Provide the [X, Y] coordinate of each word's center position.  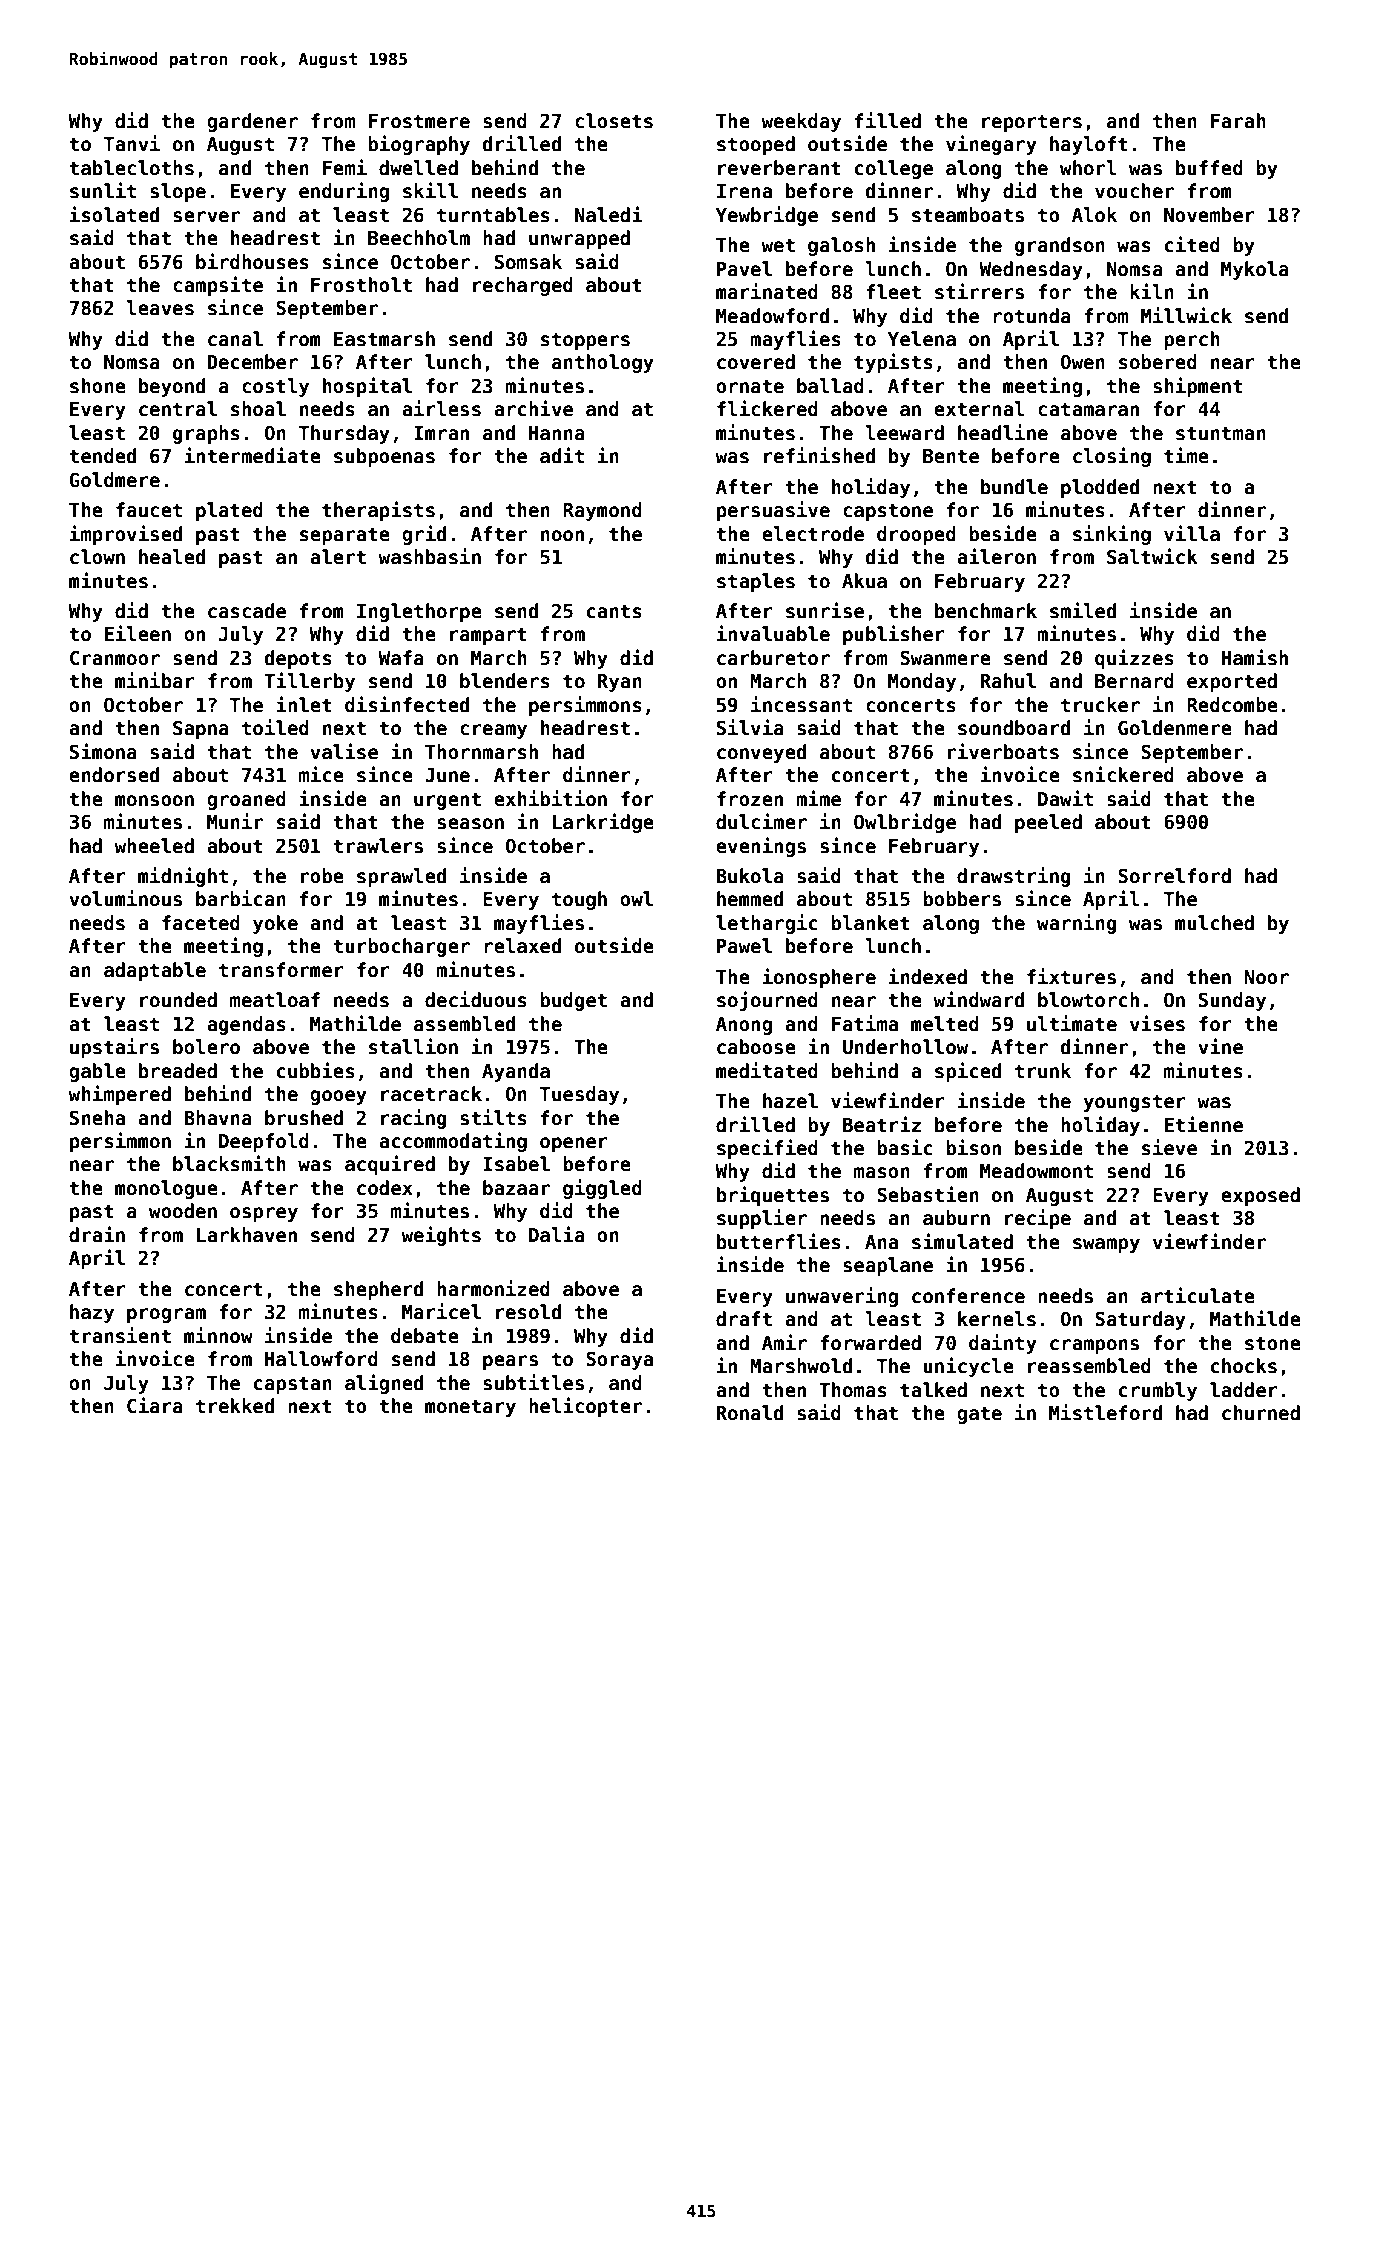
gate [979, 1415]
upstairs [114, 1048]
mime [818, 798]
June [447, 775]
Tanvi [132, 143]
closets [614, 121]
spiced [968, 1072]
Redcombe [1232, 705]
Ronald [750, 1413]
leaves [160, 308]
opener [574, 1144]
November [1209, 215]
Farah [1238, 121]
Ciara [155, 1405]
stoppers [585, 341]
